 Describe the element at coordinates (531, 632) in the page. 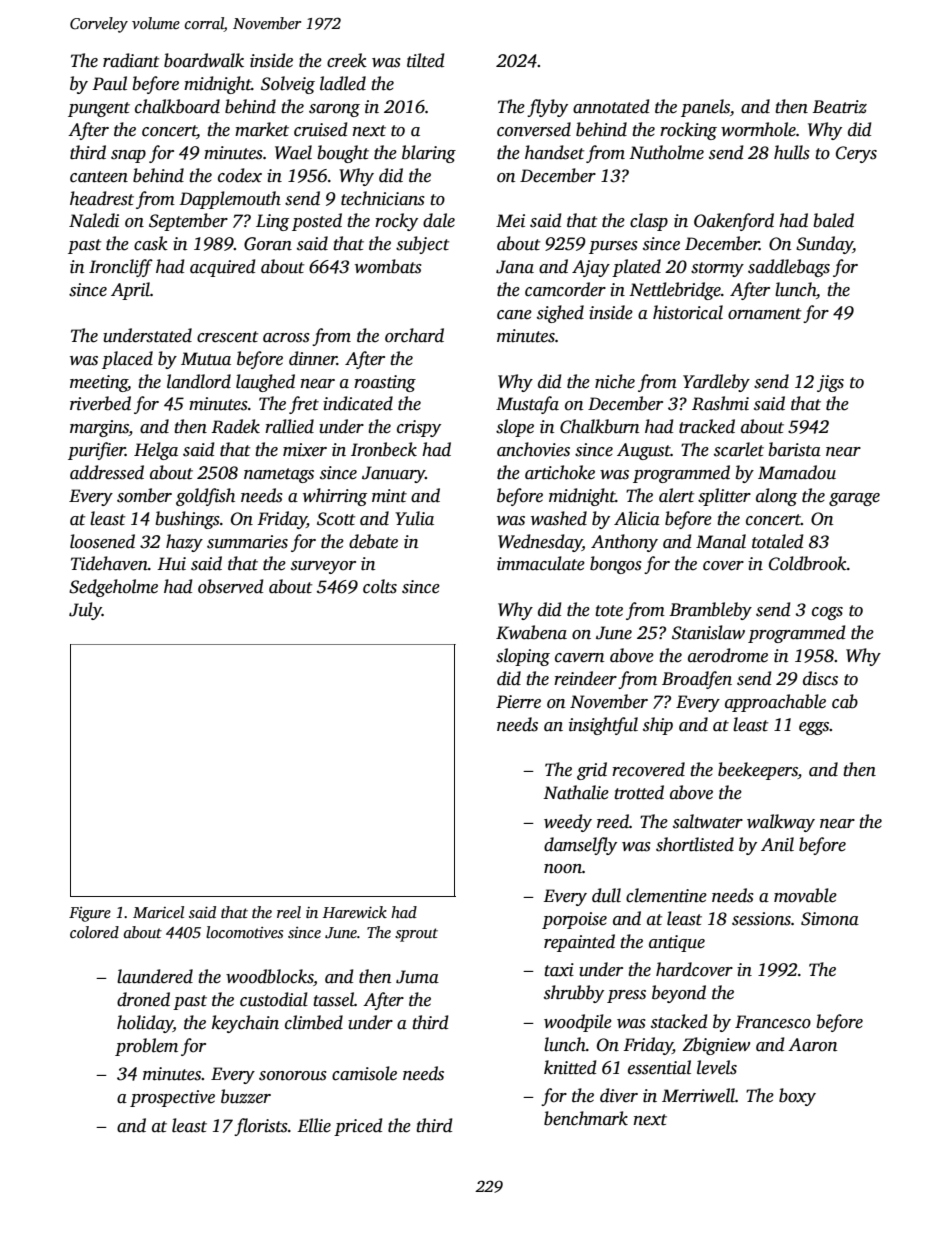

I see `Kwabena` at that location.
